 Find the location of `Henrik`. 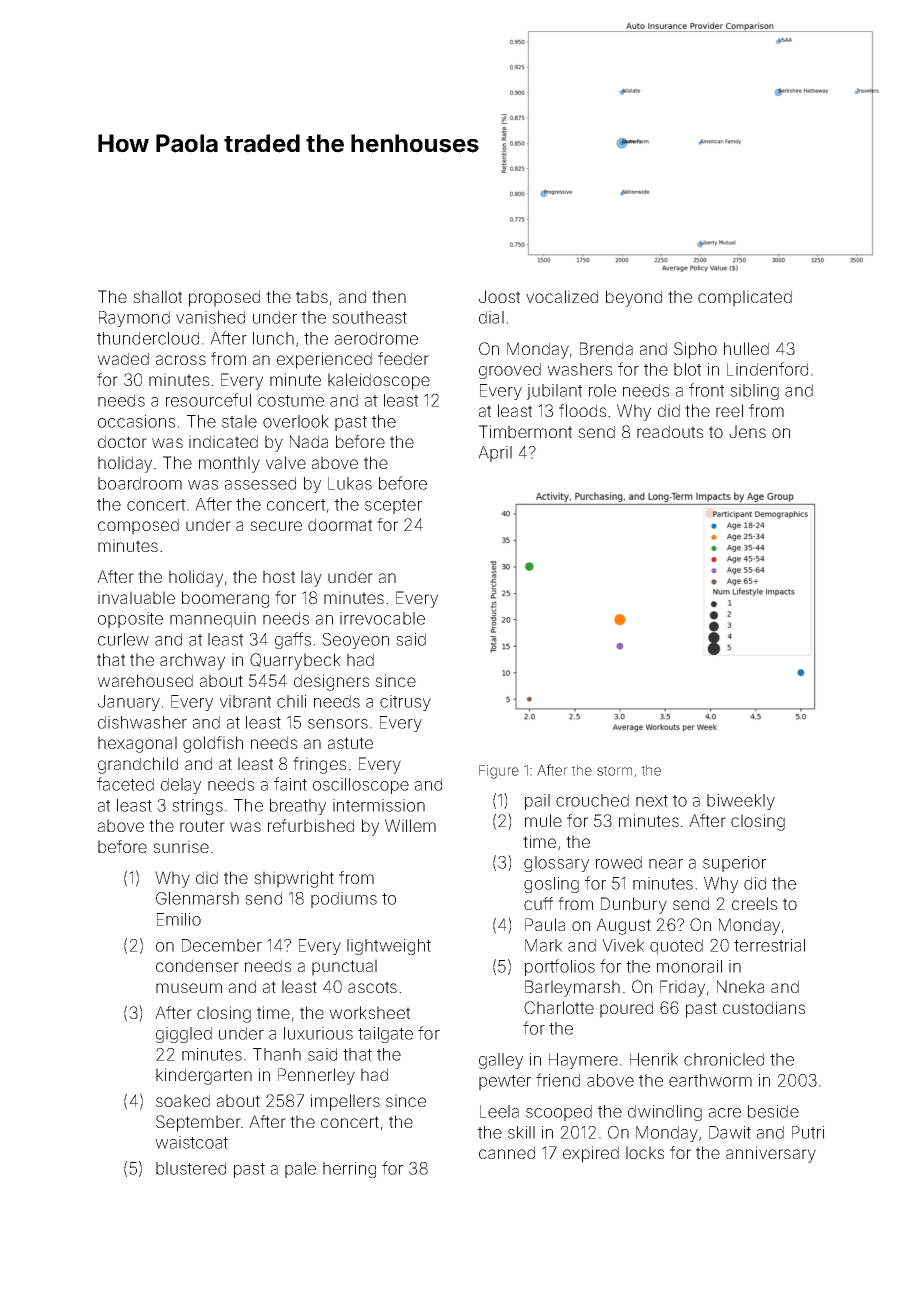

Henrik is located at coordinates (654, 1059).
